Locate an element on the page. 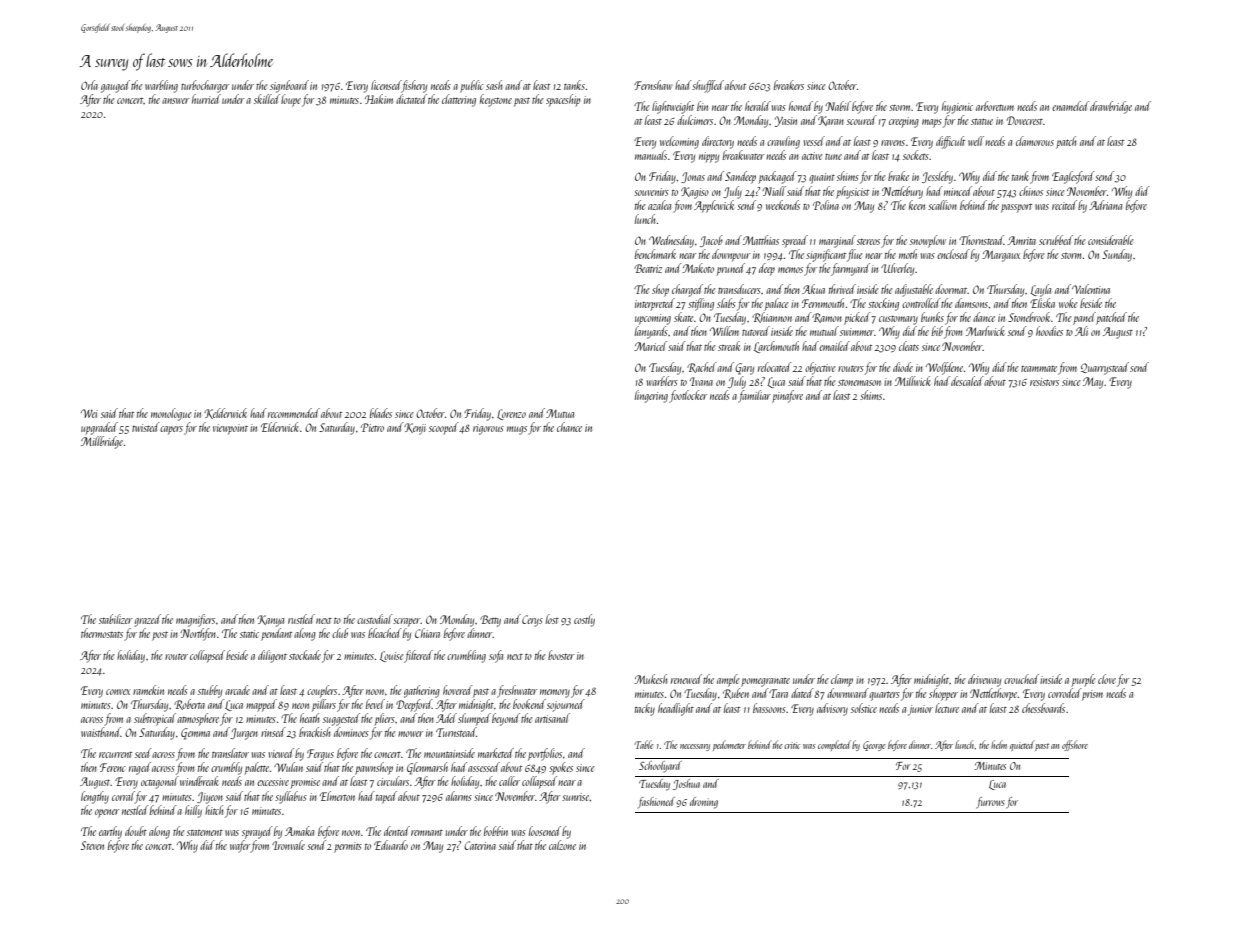  interpreted is located at coordinates (655, 304).
